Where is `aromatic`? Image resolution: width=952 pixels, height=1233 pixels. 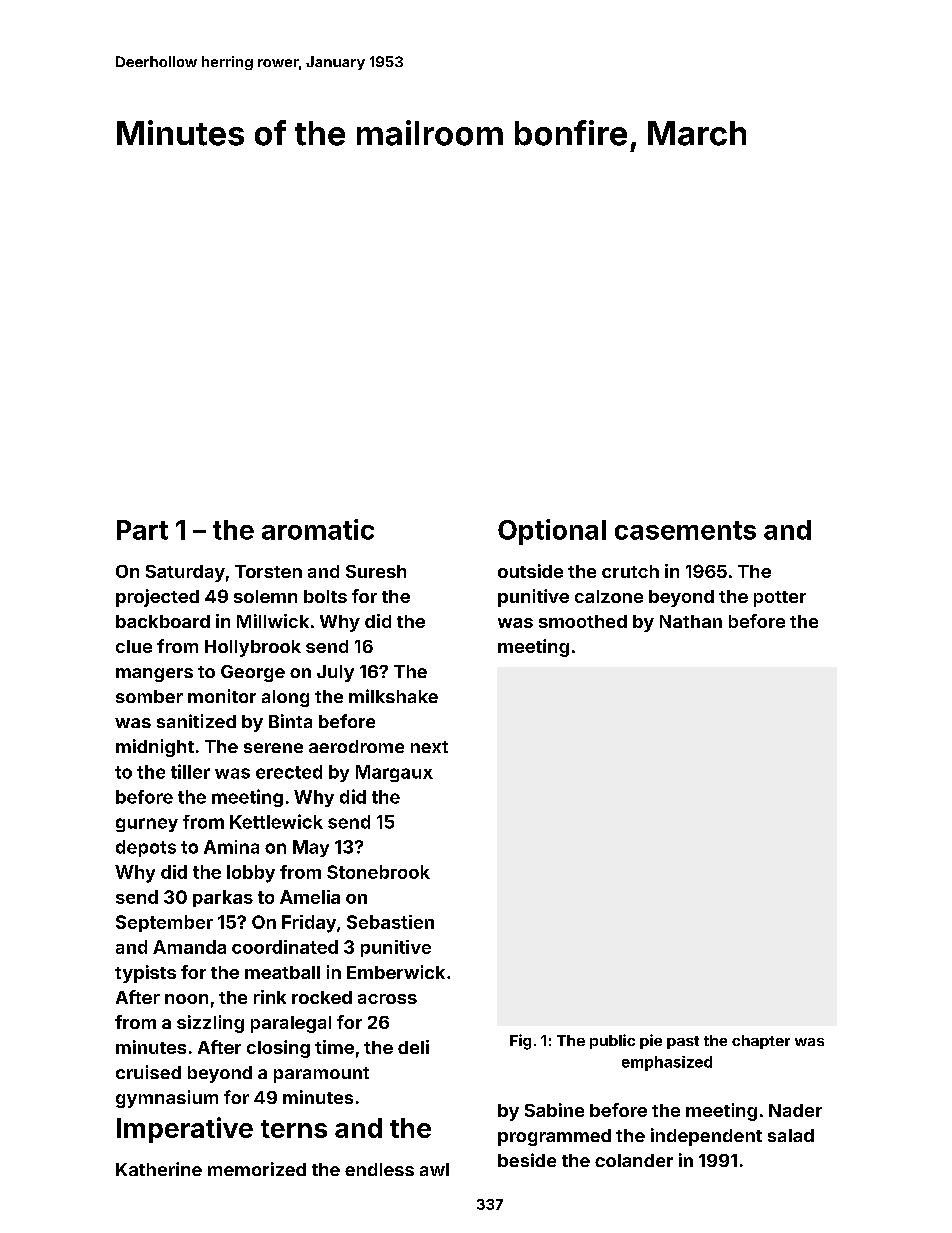 aromatic is located at coordinates (318, 529).
